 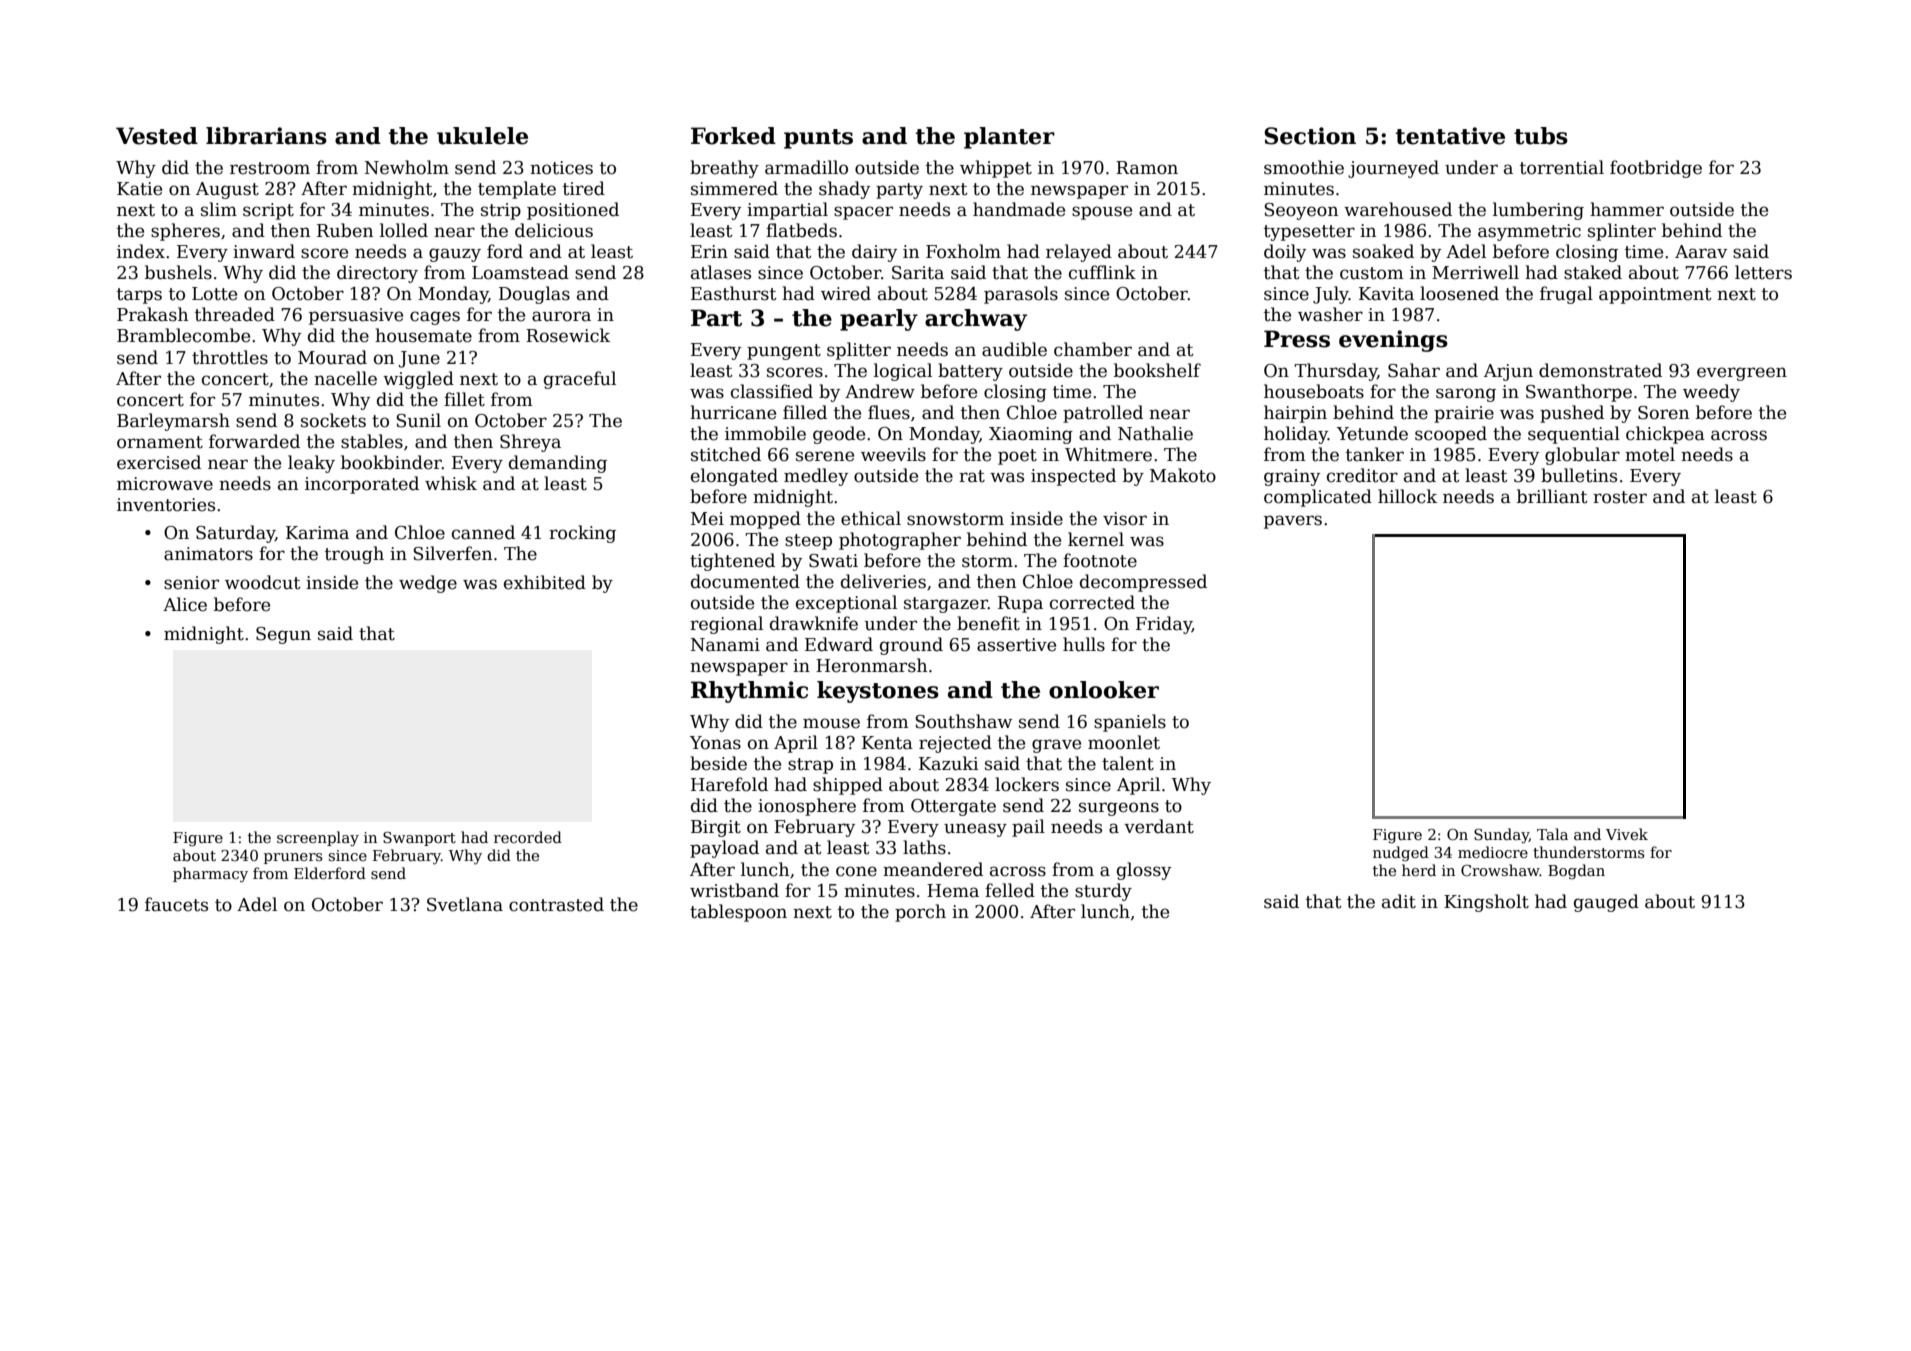 What do you see at coordinates (1147, 168) in the screenshot?
I see `Ramon` at bounding box center [1147, 168].
